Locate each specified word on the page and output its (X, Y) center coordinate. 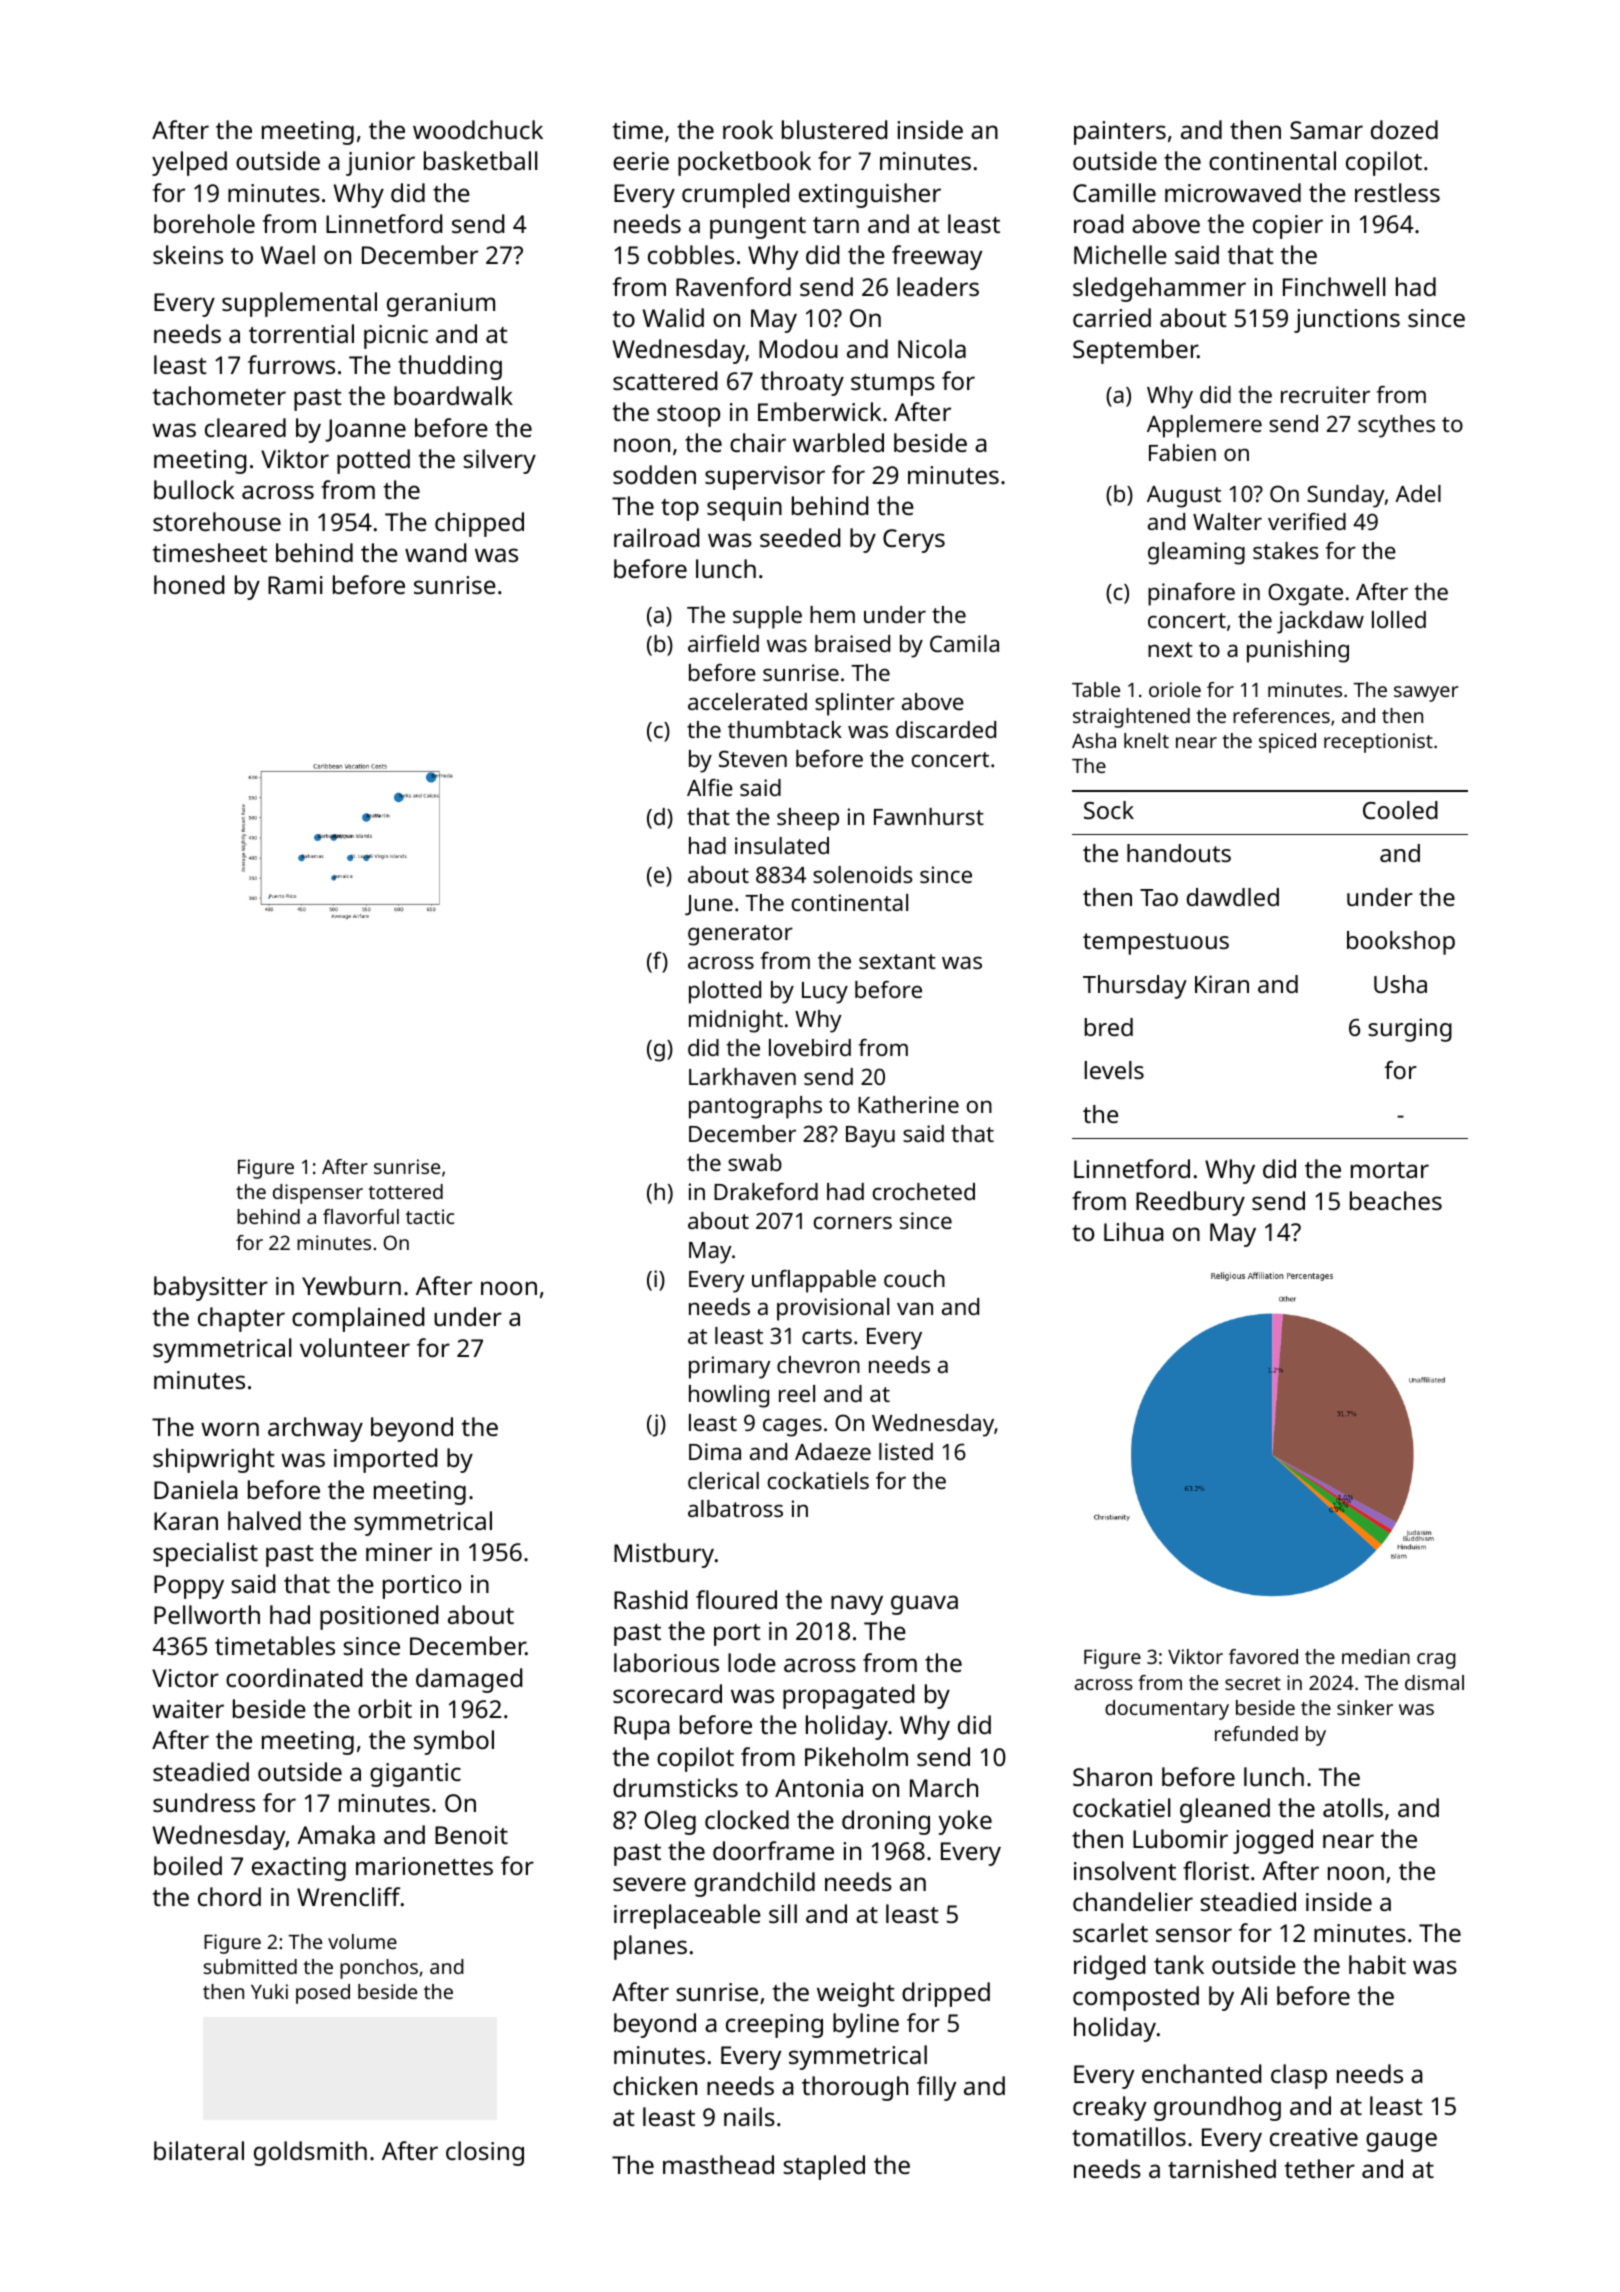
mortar (1390, 1170)
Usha (1400, 984)
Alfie (710, 787)
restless (1397, 192)
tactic (430, 1216)
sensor (1194, 1935)
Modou (798, 348)
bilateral (199, 2150)
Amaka (336, 1834)
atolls (1353, 1807)
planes (650, 1947)
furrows (291, 364)
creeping (774, 2026)
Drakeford (766, 1191)
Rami (295, 585)
